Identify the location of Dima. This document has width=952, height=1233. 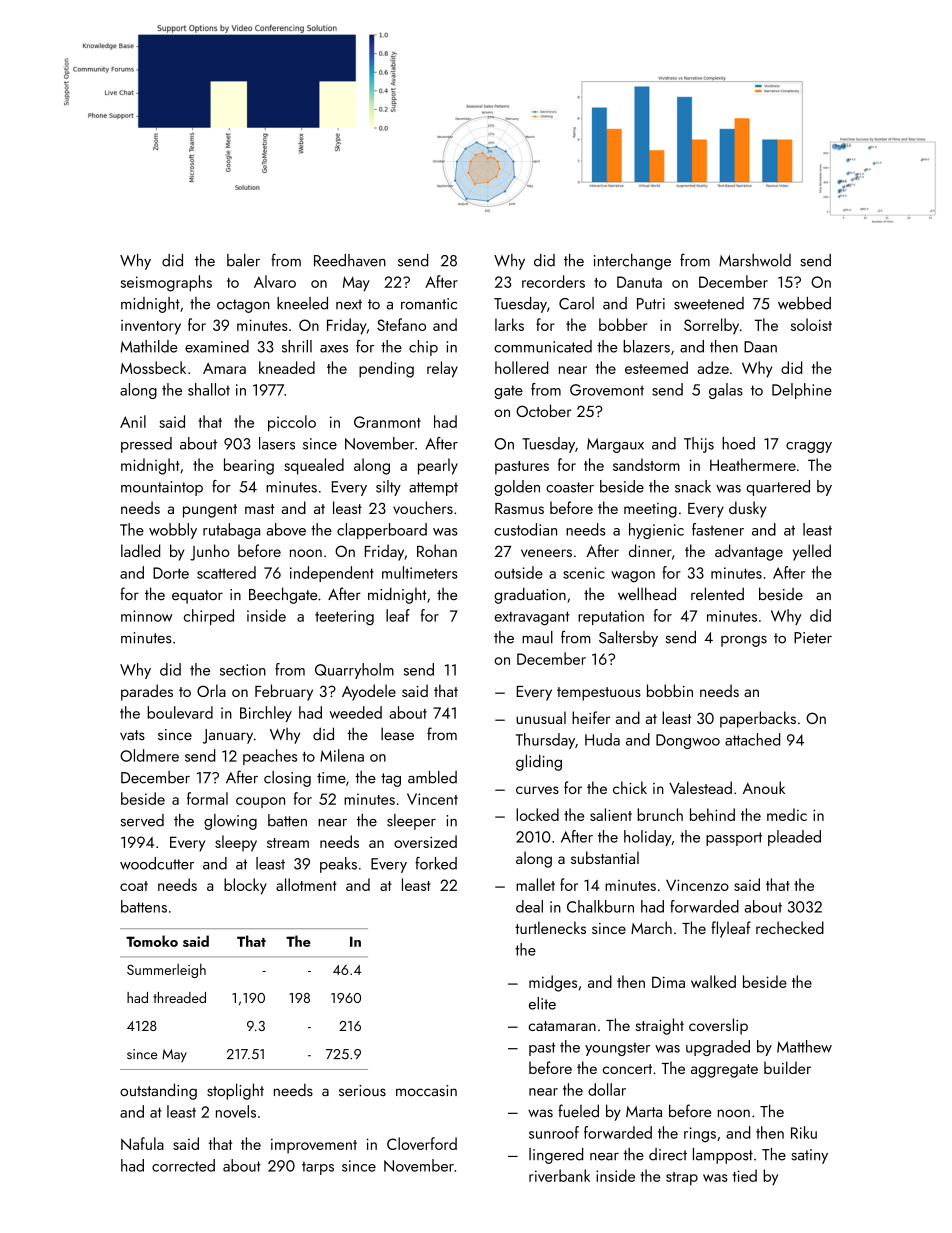
(668, 982).
